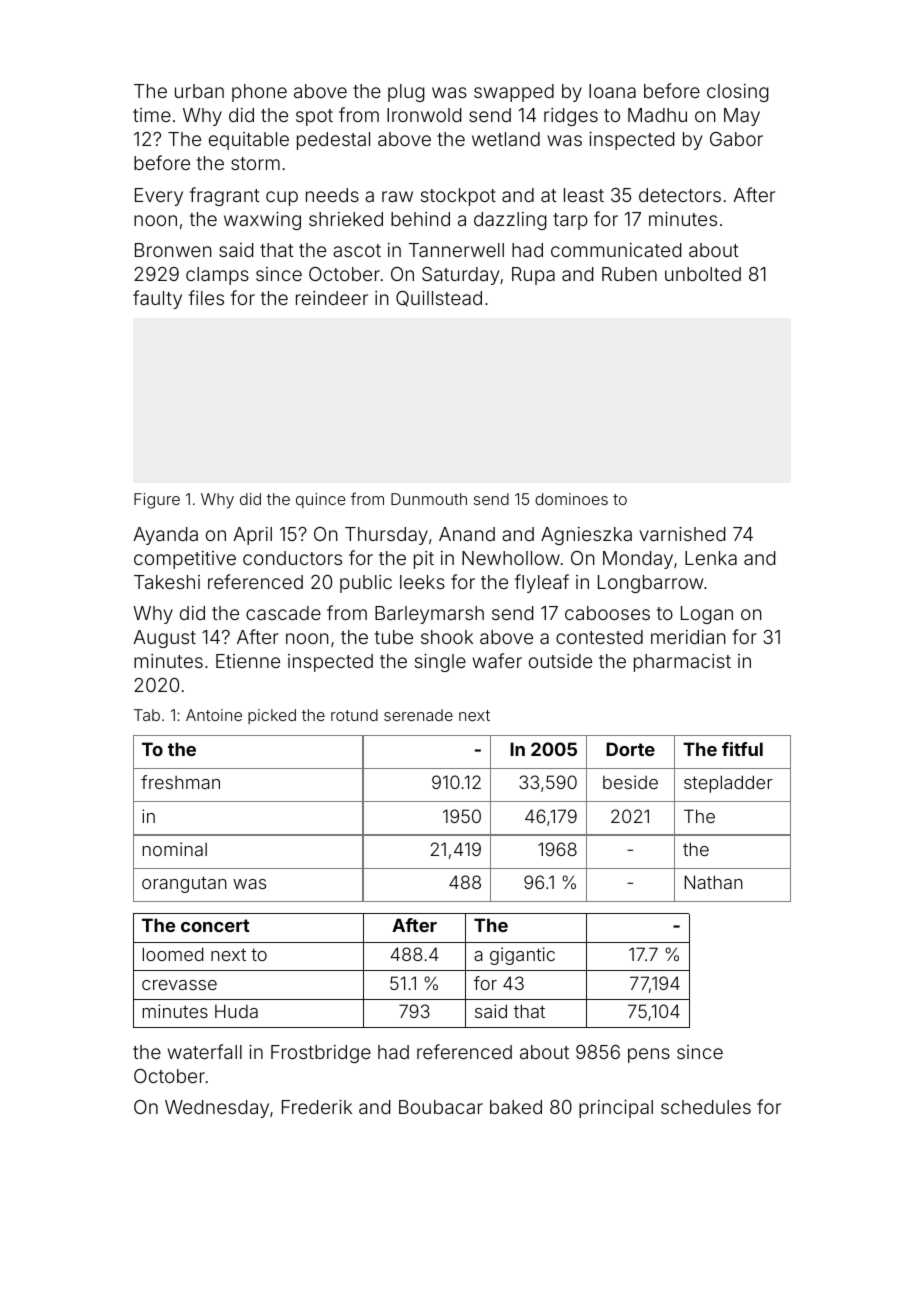 The height and width of the document is (1311, 924). I want to click on Frederik, so click(317, 1107).
